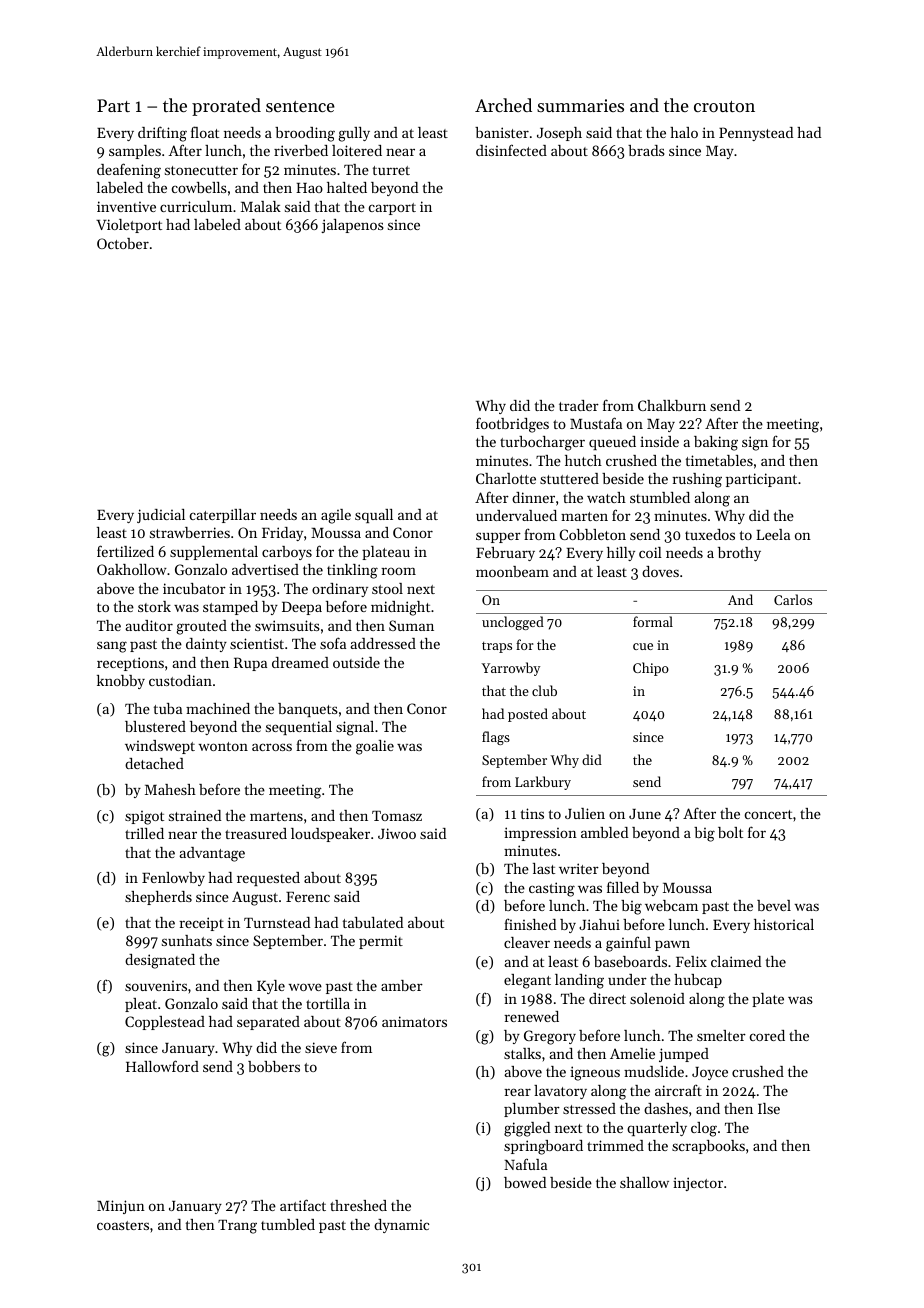 This document has height=1308, width=924. I want to click on Minjun, so click(121, 1207).
